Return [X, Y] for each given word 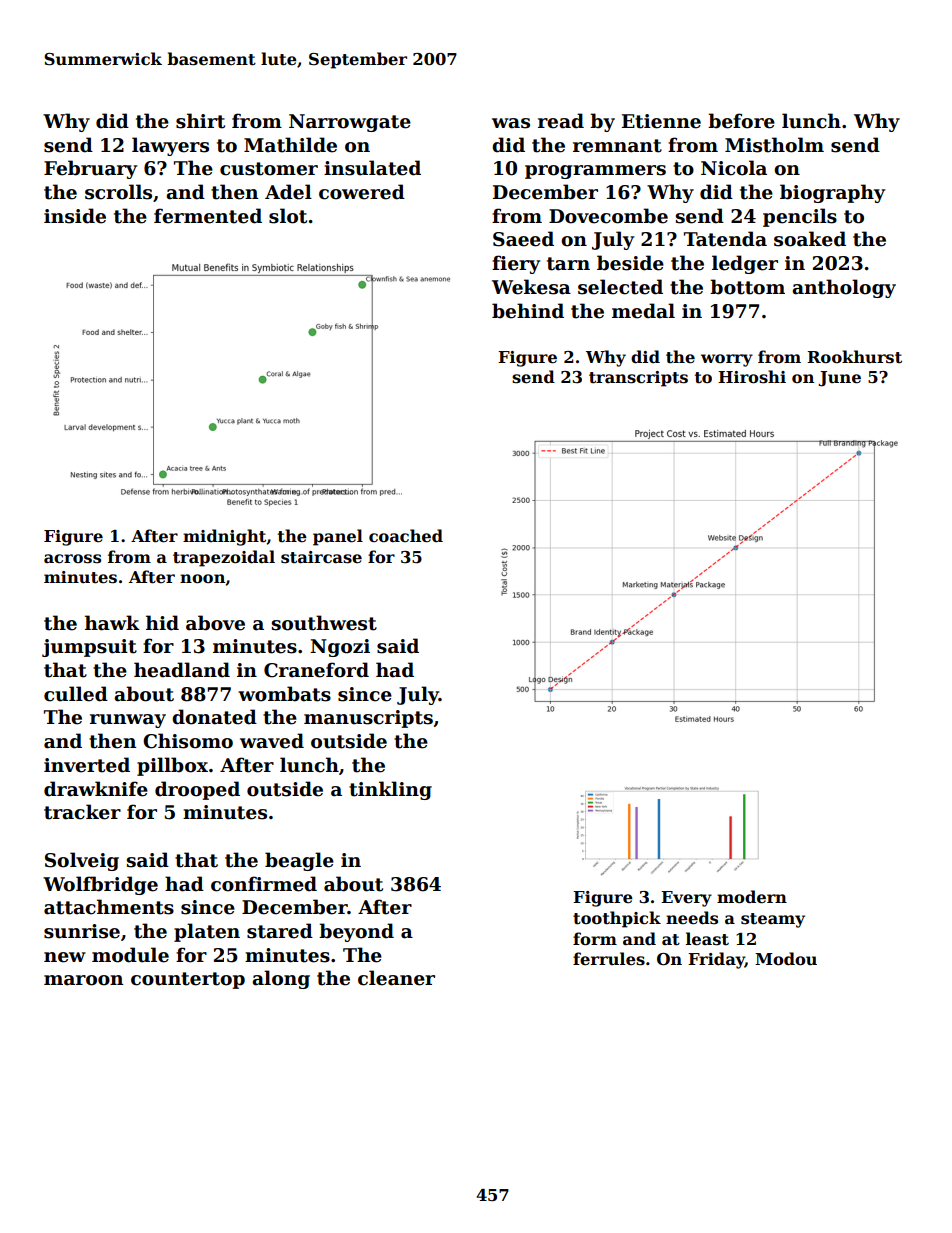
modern [752, 897]
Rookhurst [854, 357]
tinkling [390, 790]
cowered [362, 192]
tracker [82, 812]
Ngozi [340, 648]
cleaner [396, 978]
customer [269, 169]
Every [686, 899]
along [281, 979]
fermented [208, 216]
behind [528, 311]
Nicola [734, 168]
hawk [112, 623]
